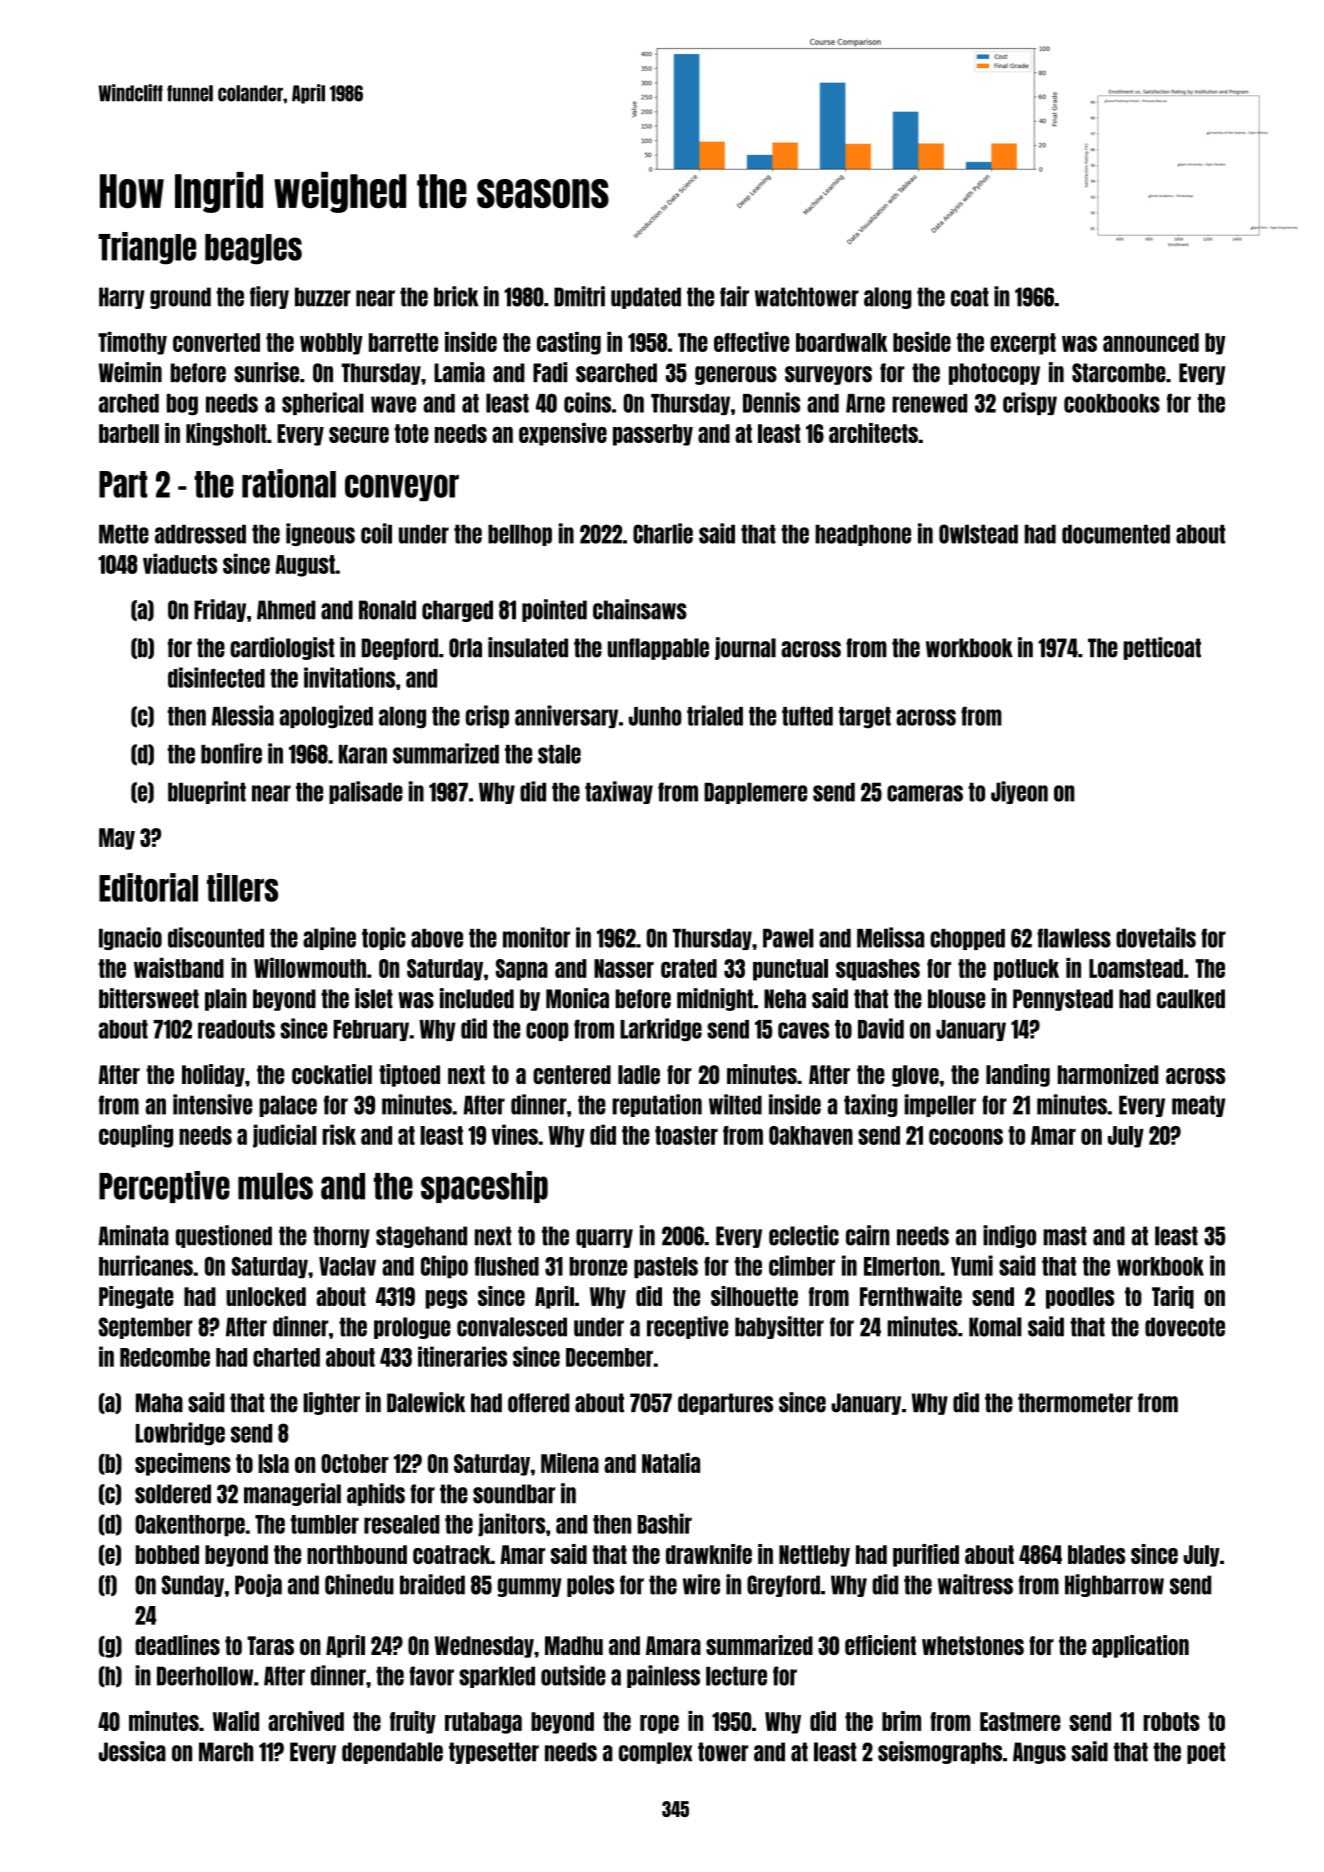 This page has width=1324, height=1872. Describe the element at coordinates (147, 248) in the page. I see `Triangle` at that location.
